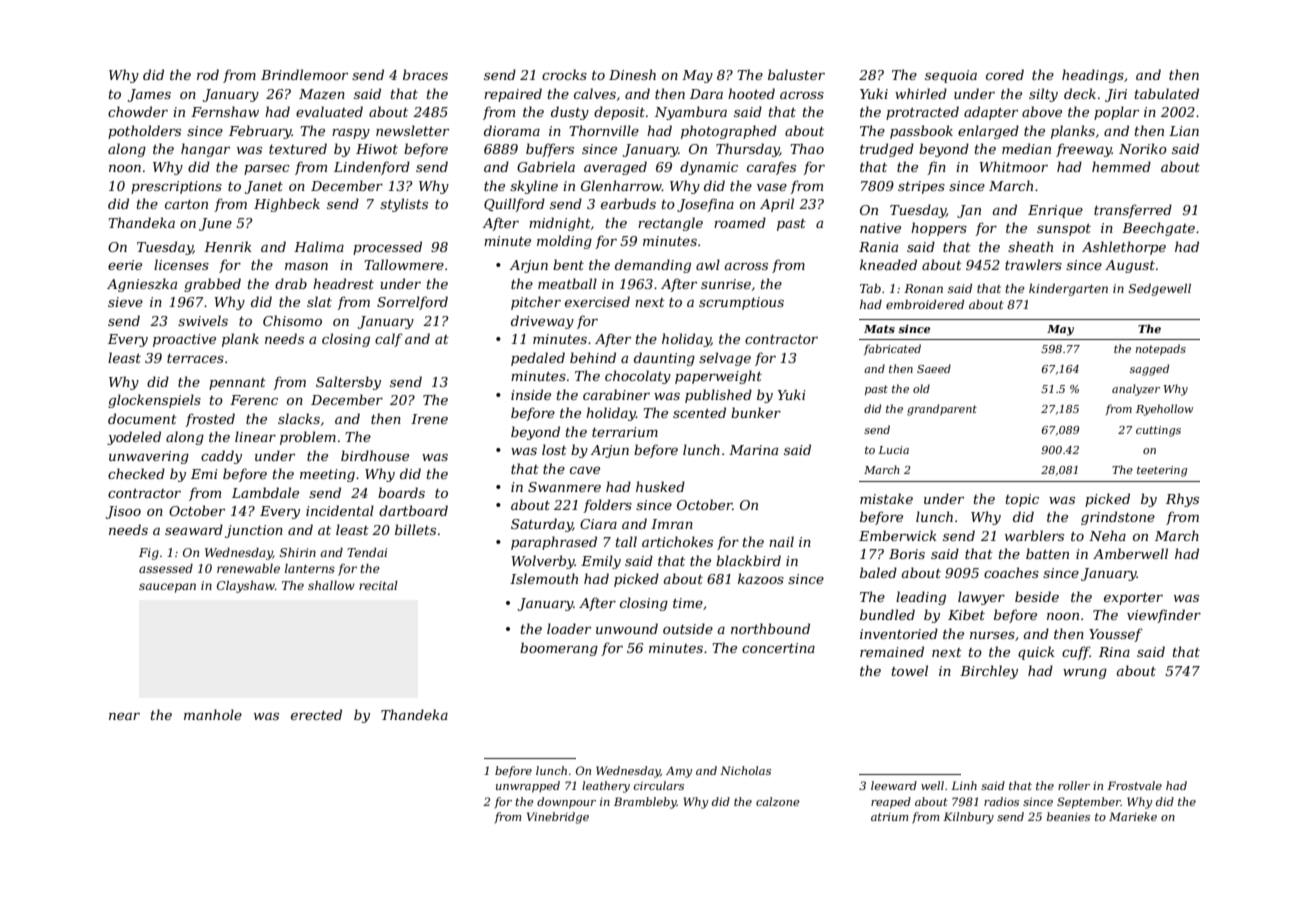 The image size is (1308, 924). I want to click on protracted, so click(922, 113).
